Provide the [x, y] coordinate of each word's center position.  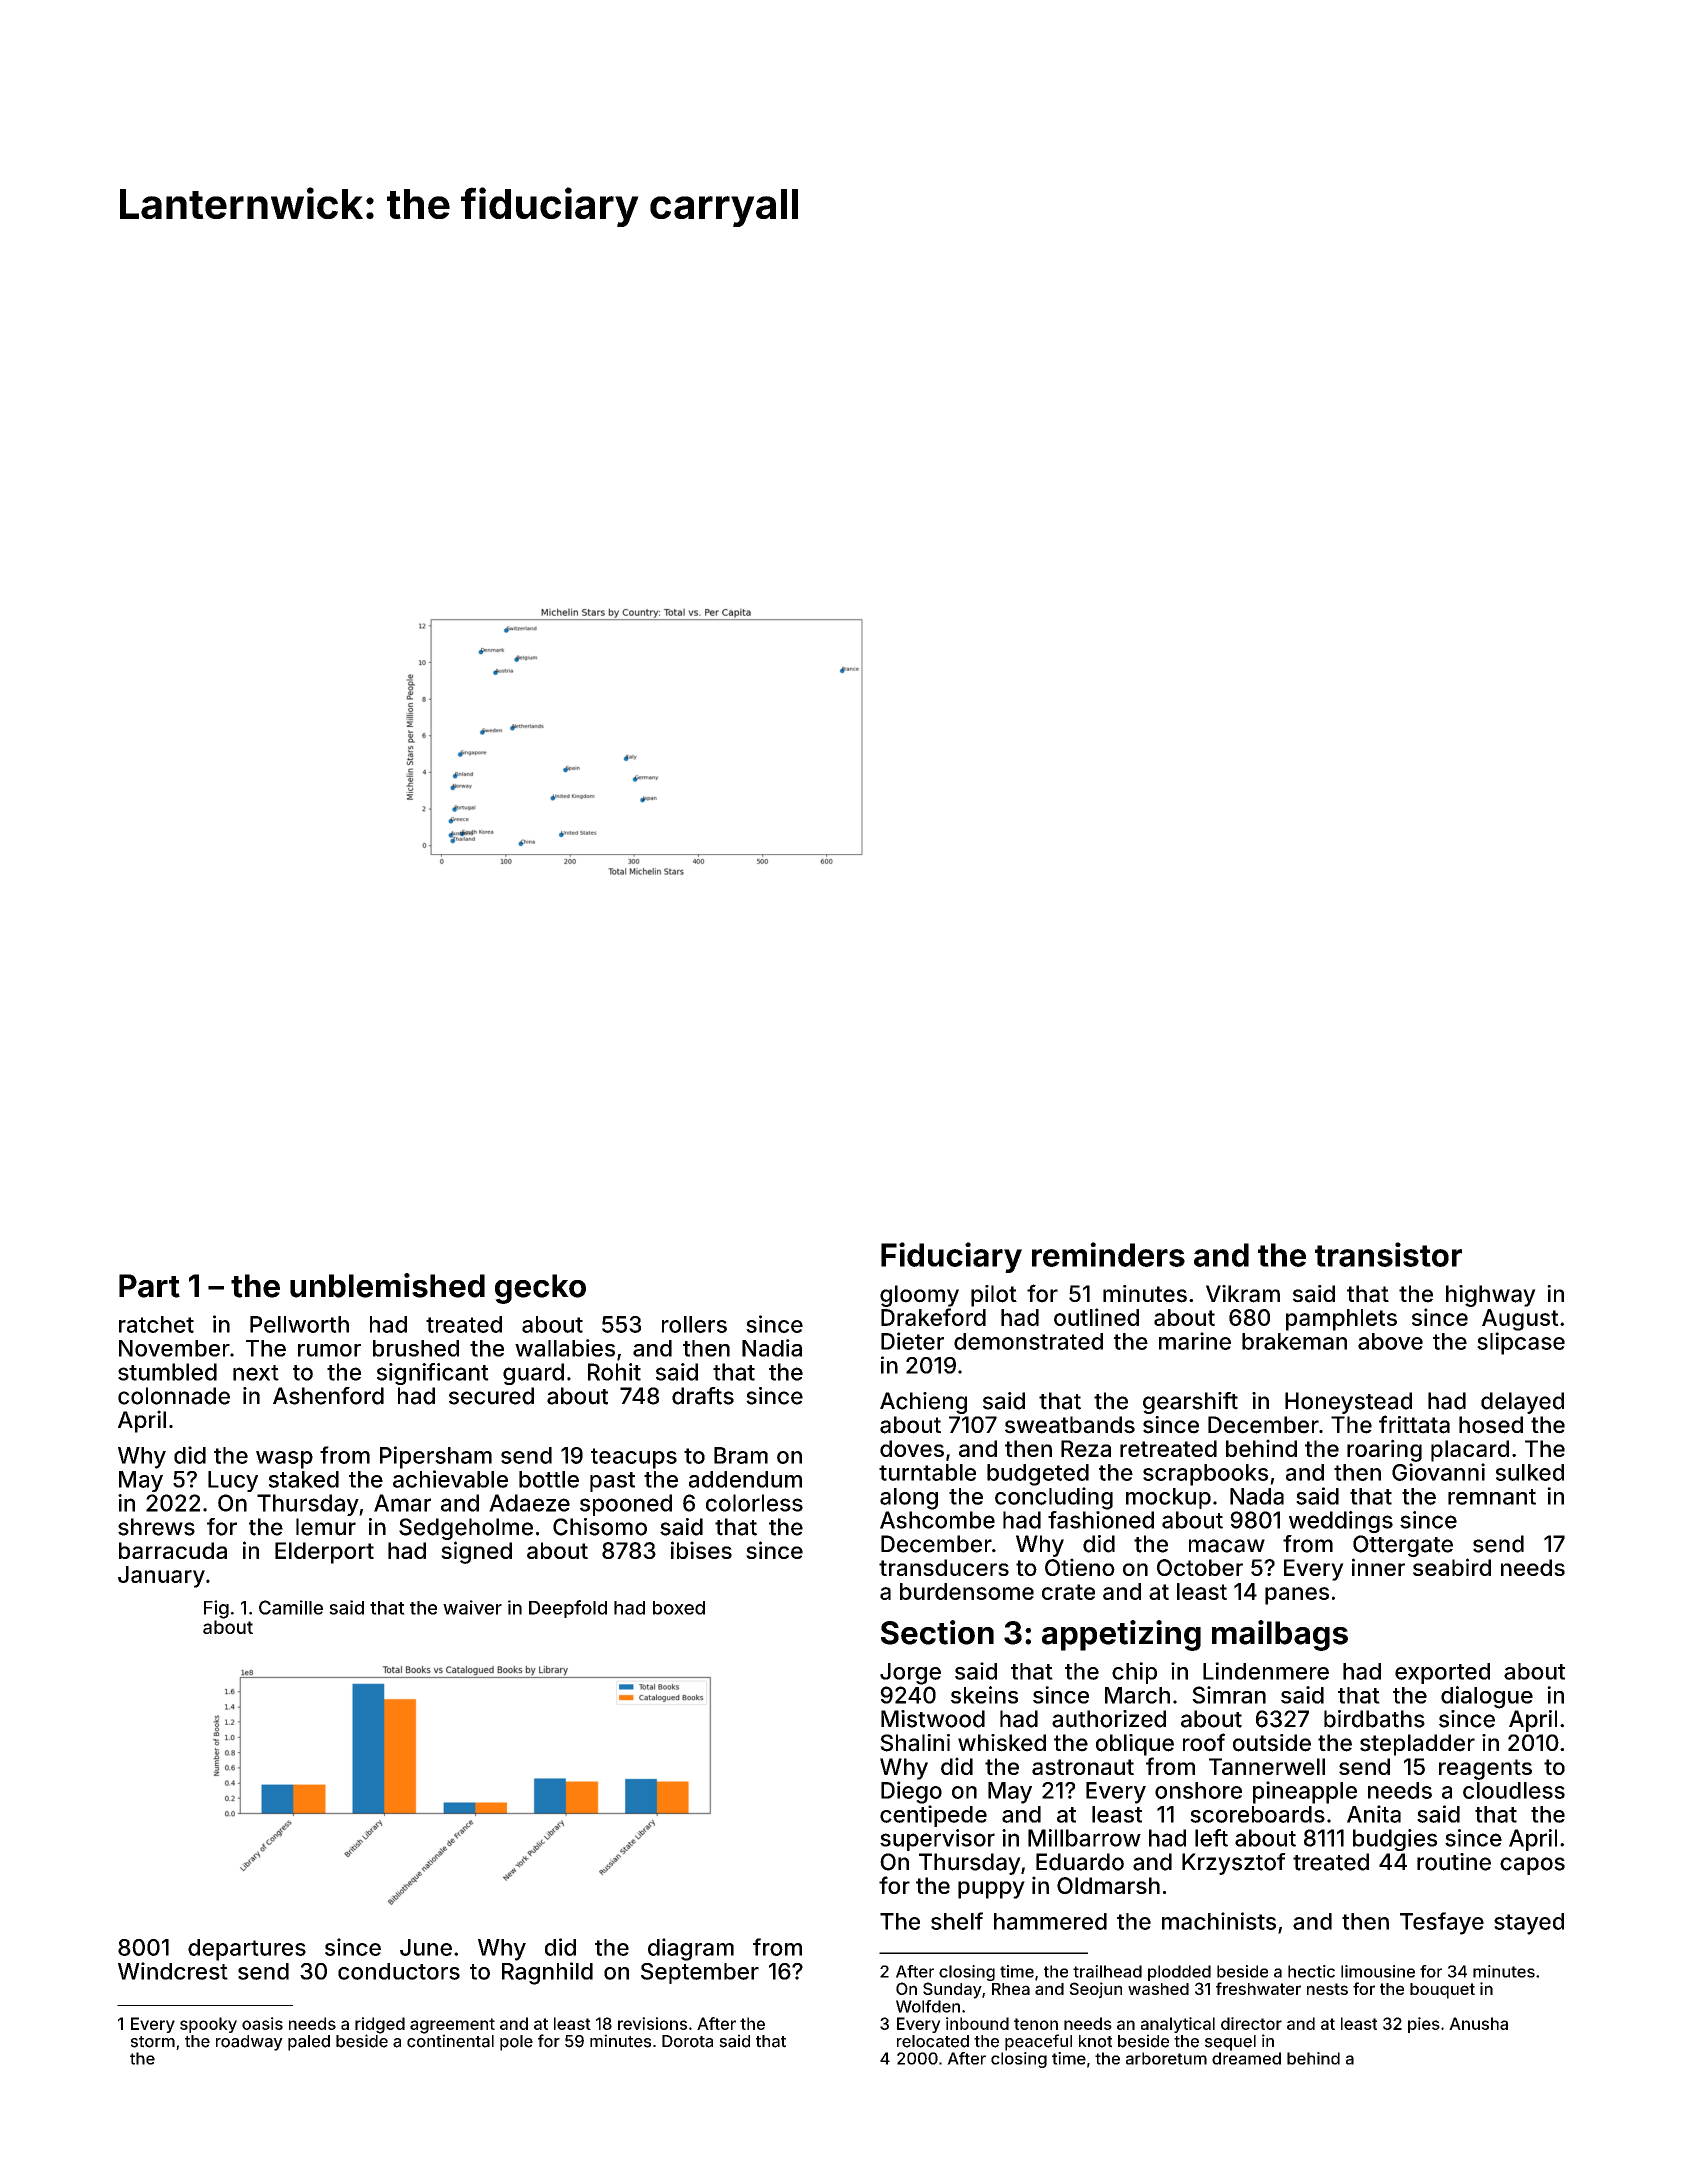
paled [309, 2043]
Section [937, 1632]
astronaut [1083, 1767]
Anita [1374, 1814]
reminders [1108, 1254]
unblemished [387, 1285]
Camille [291, 1607]
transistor [1388, 1254]
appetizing [1121, 1635]
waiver [472, 1607]
